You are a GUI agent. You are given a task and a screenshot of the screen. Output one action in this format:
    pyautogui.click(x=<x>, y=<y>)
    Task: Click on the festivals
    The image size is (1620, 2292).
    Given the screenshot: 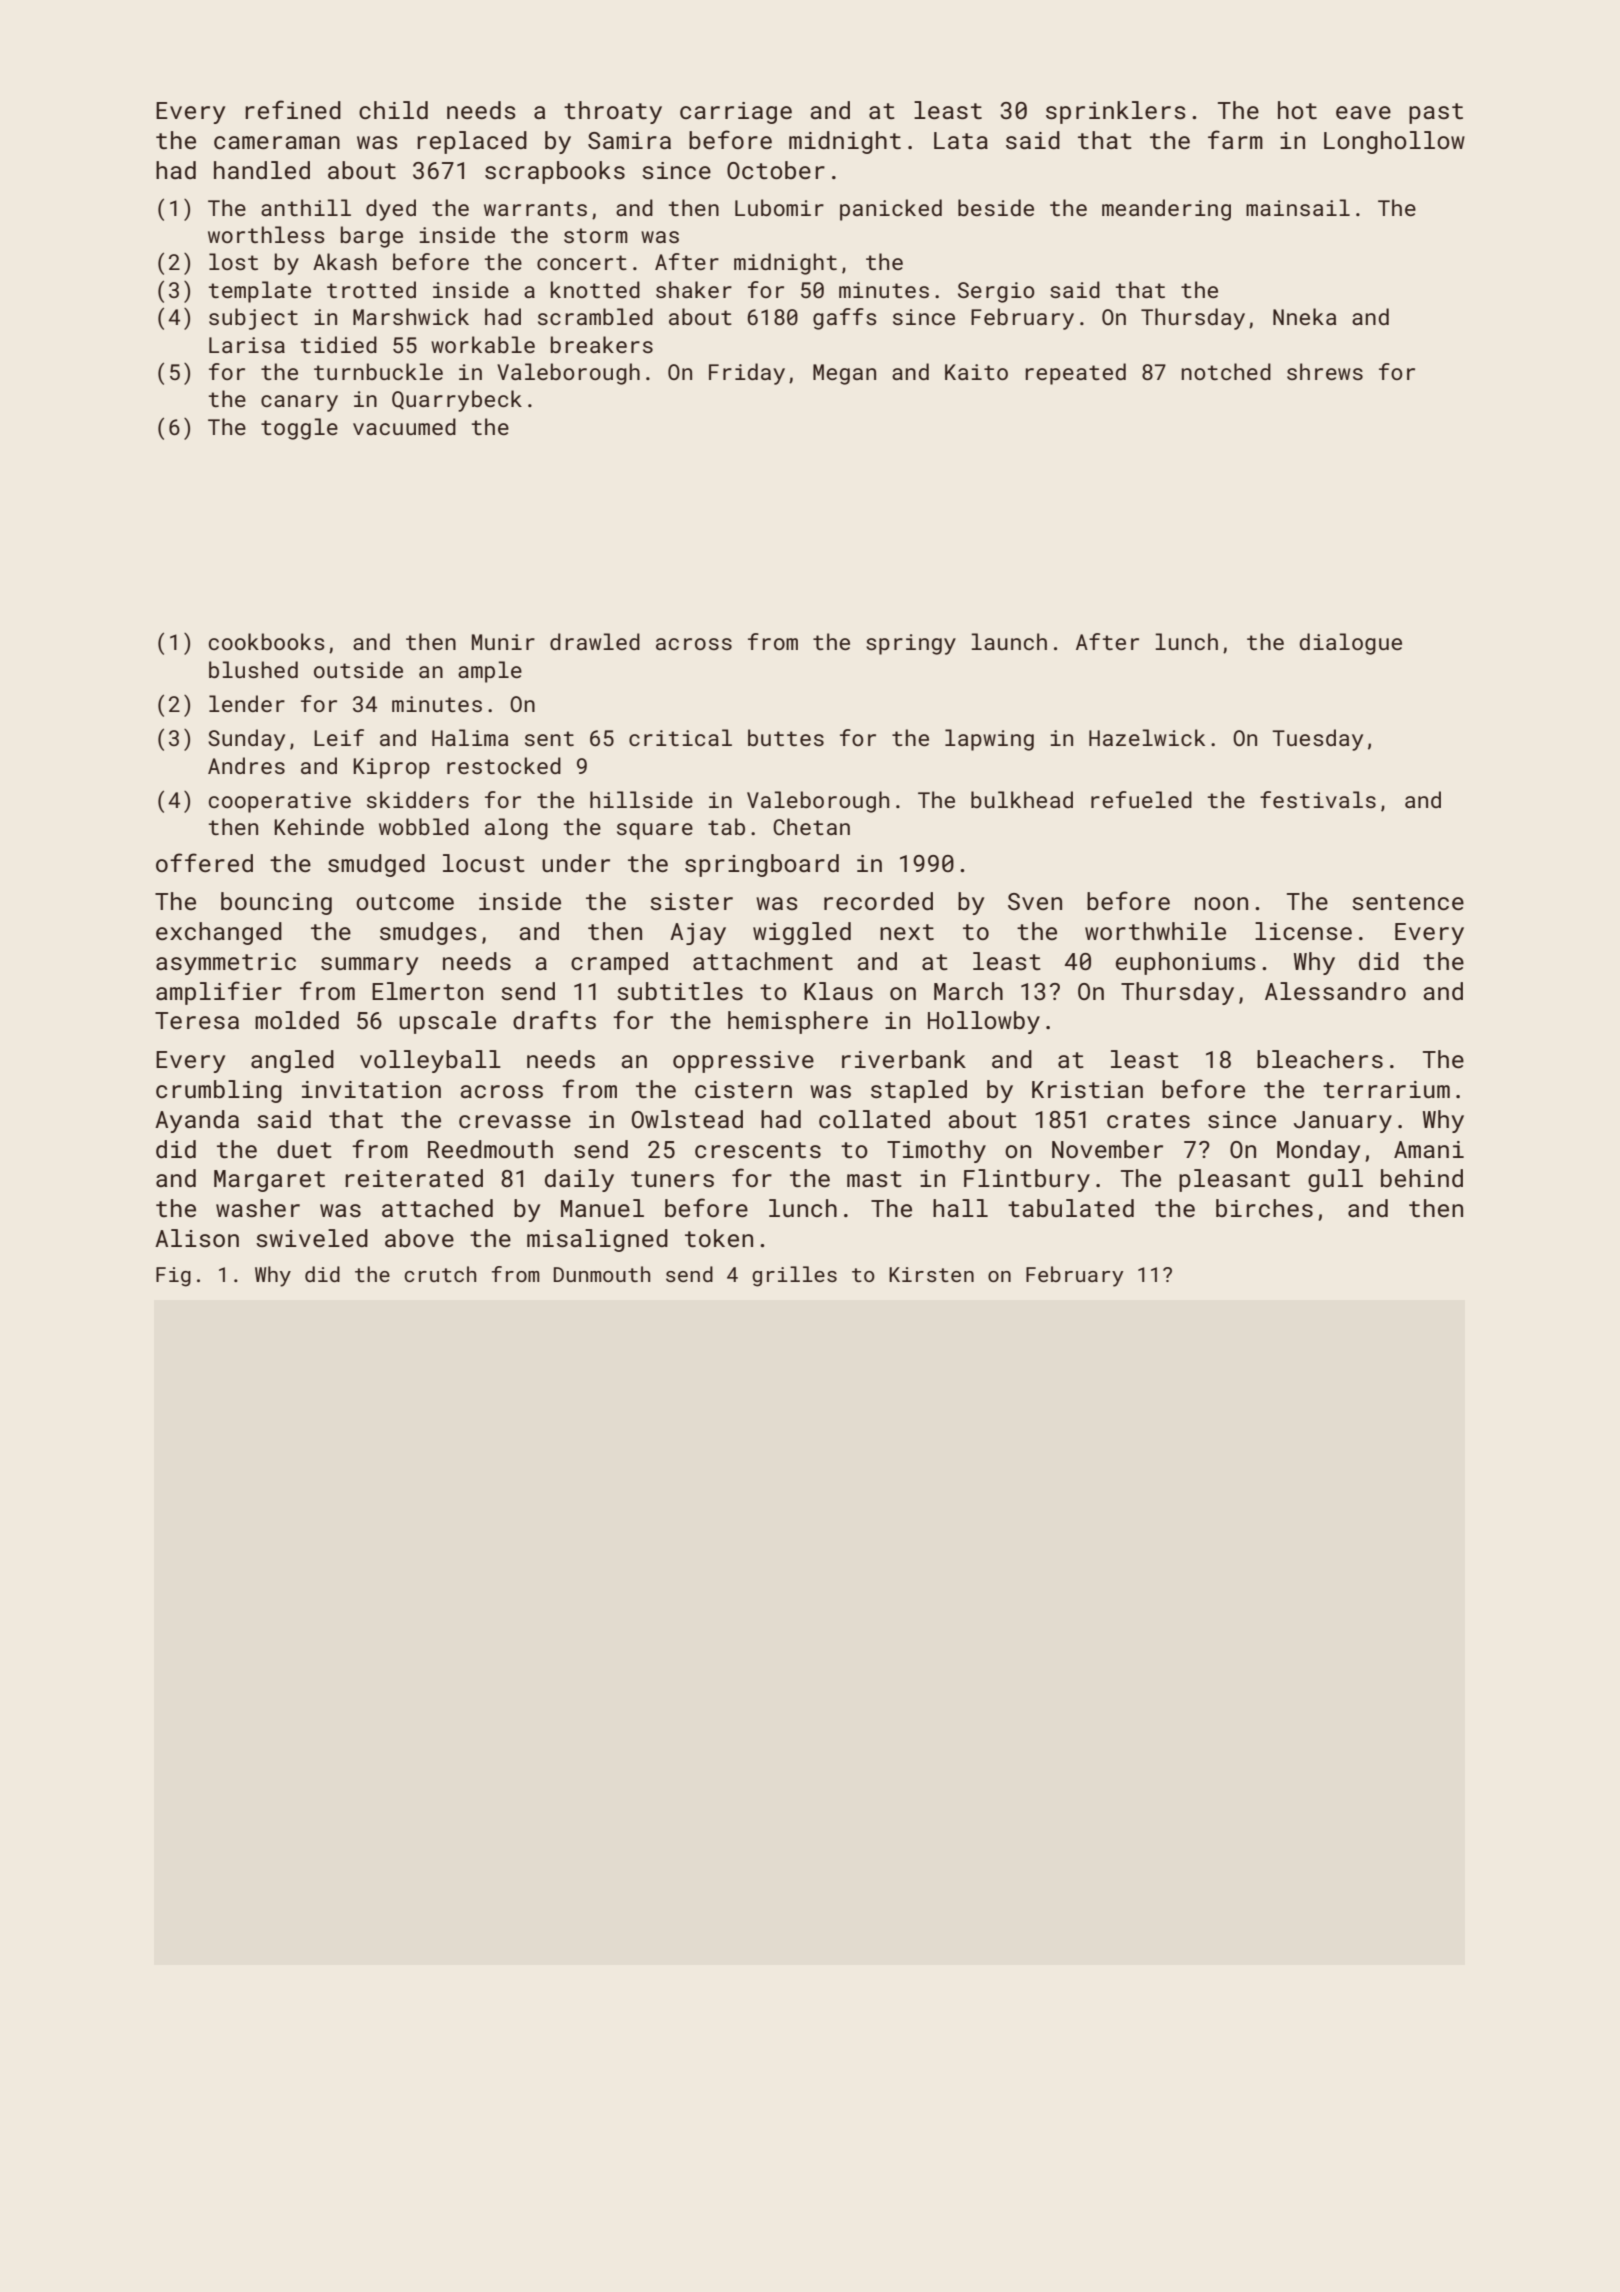 What is the action you would take?
    pyautogui.click(x=1318, y=799)
